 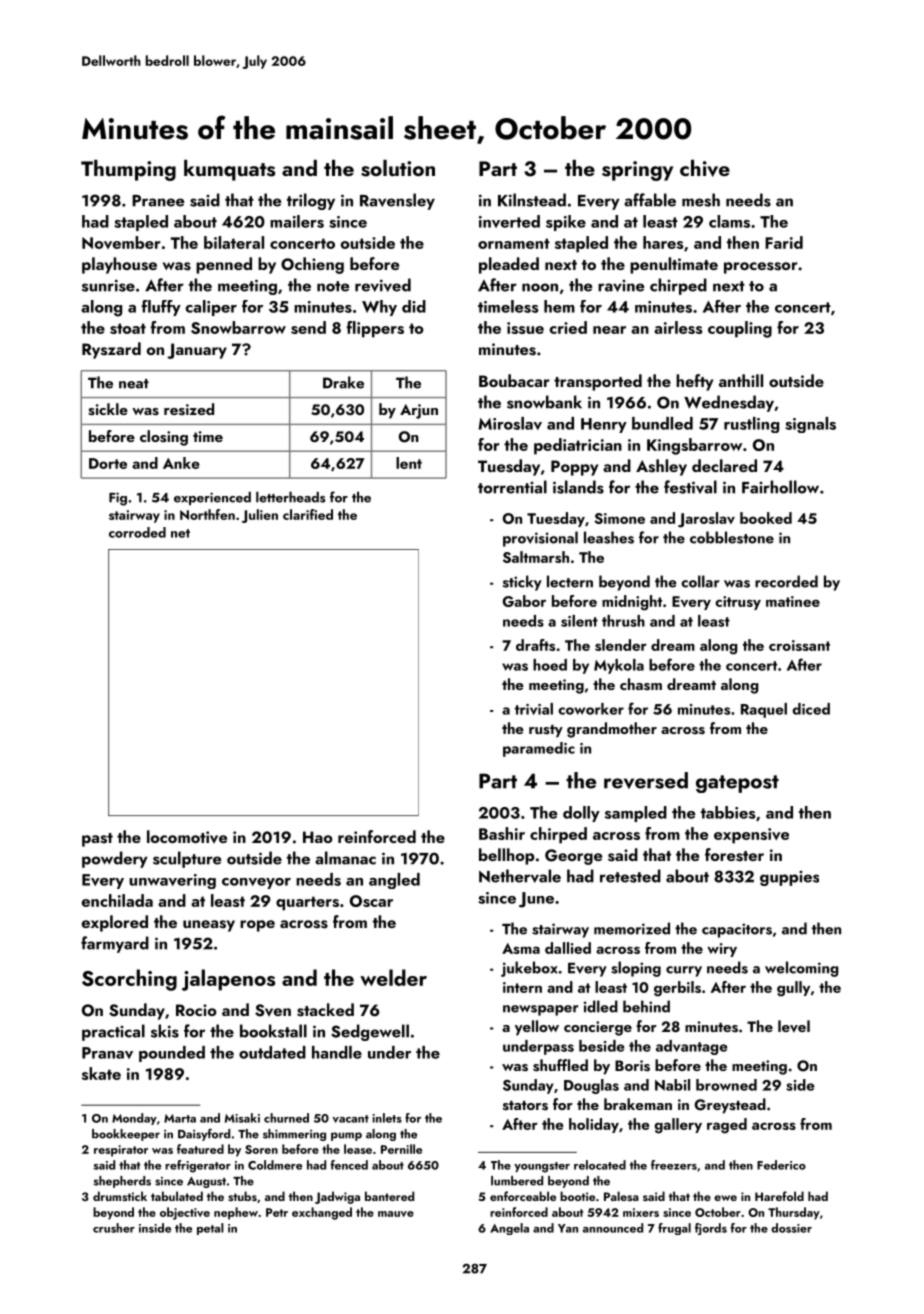 I want to click on festival, so click(x=690, y=487).
